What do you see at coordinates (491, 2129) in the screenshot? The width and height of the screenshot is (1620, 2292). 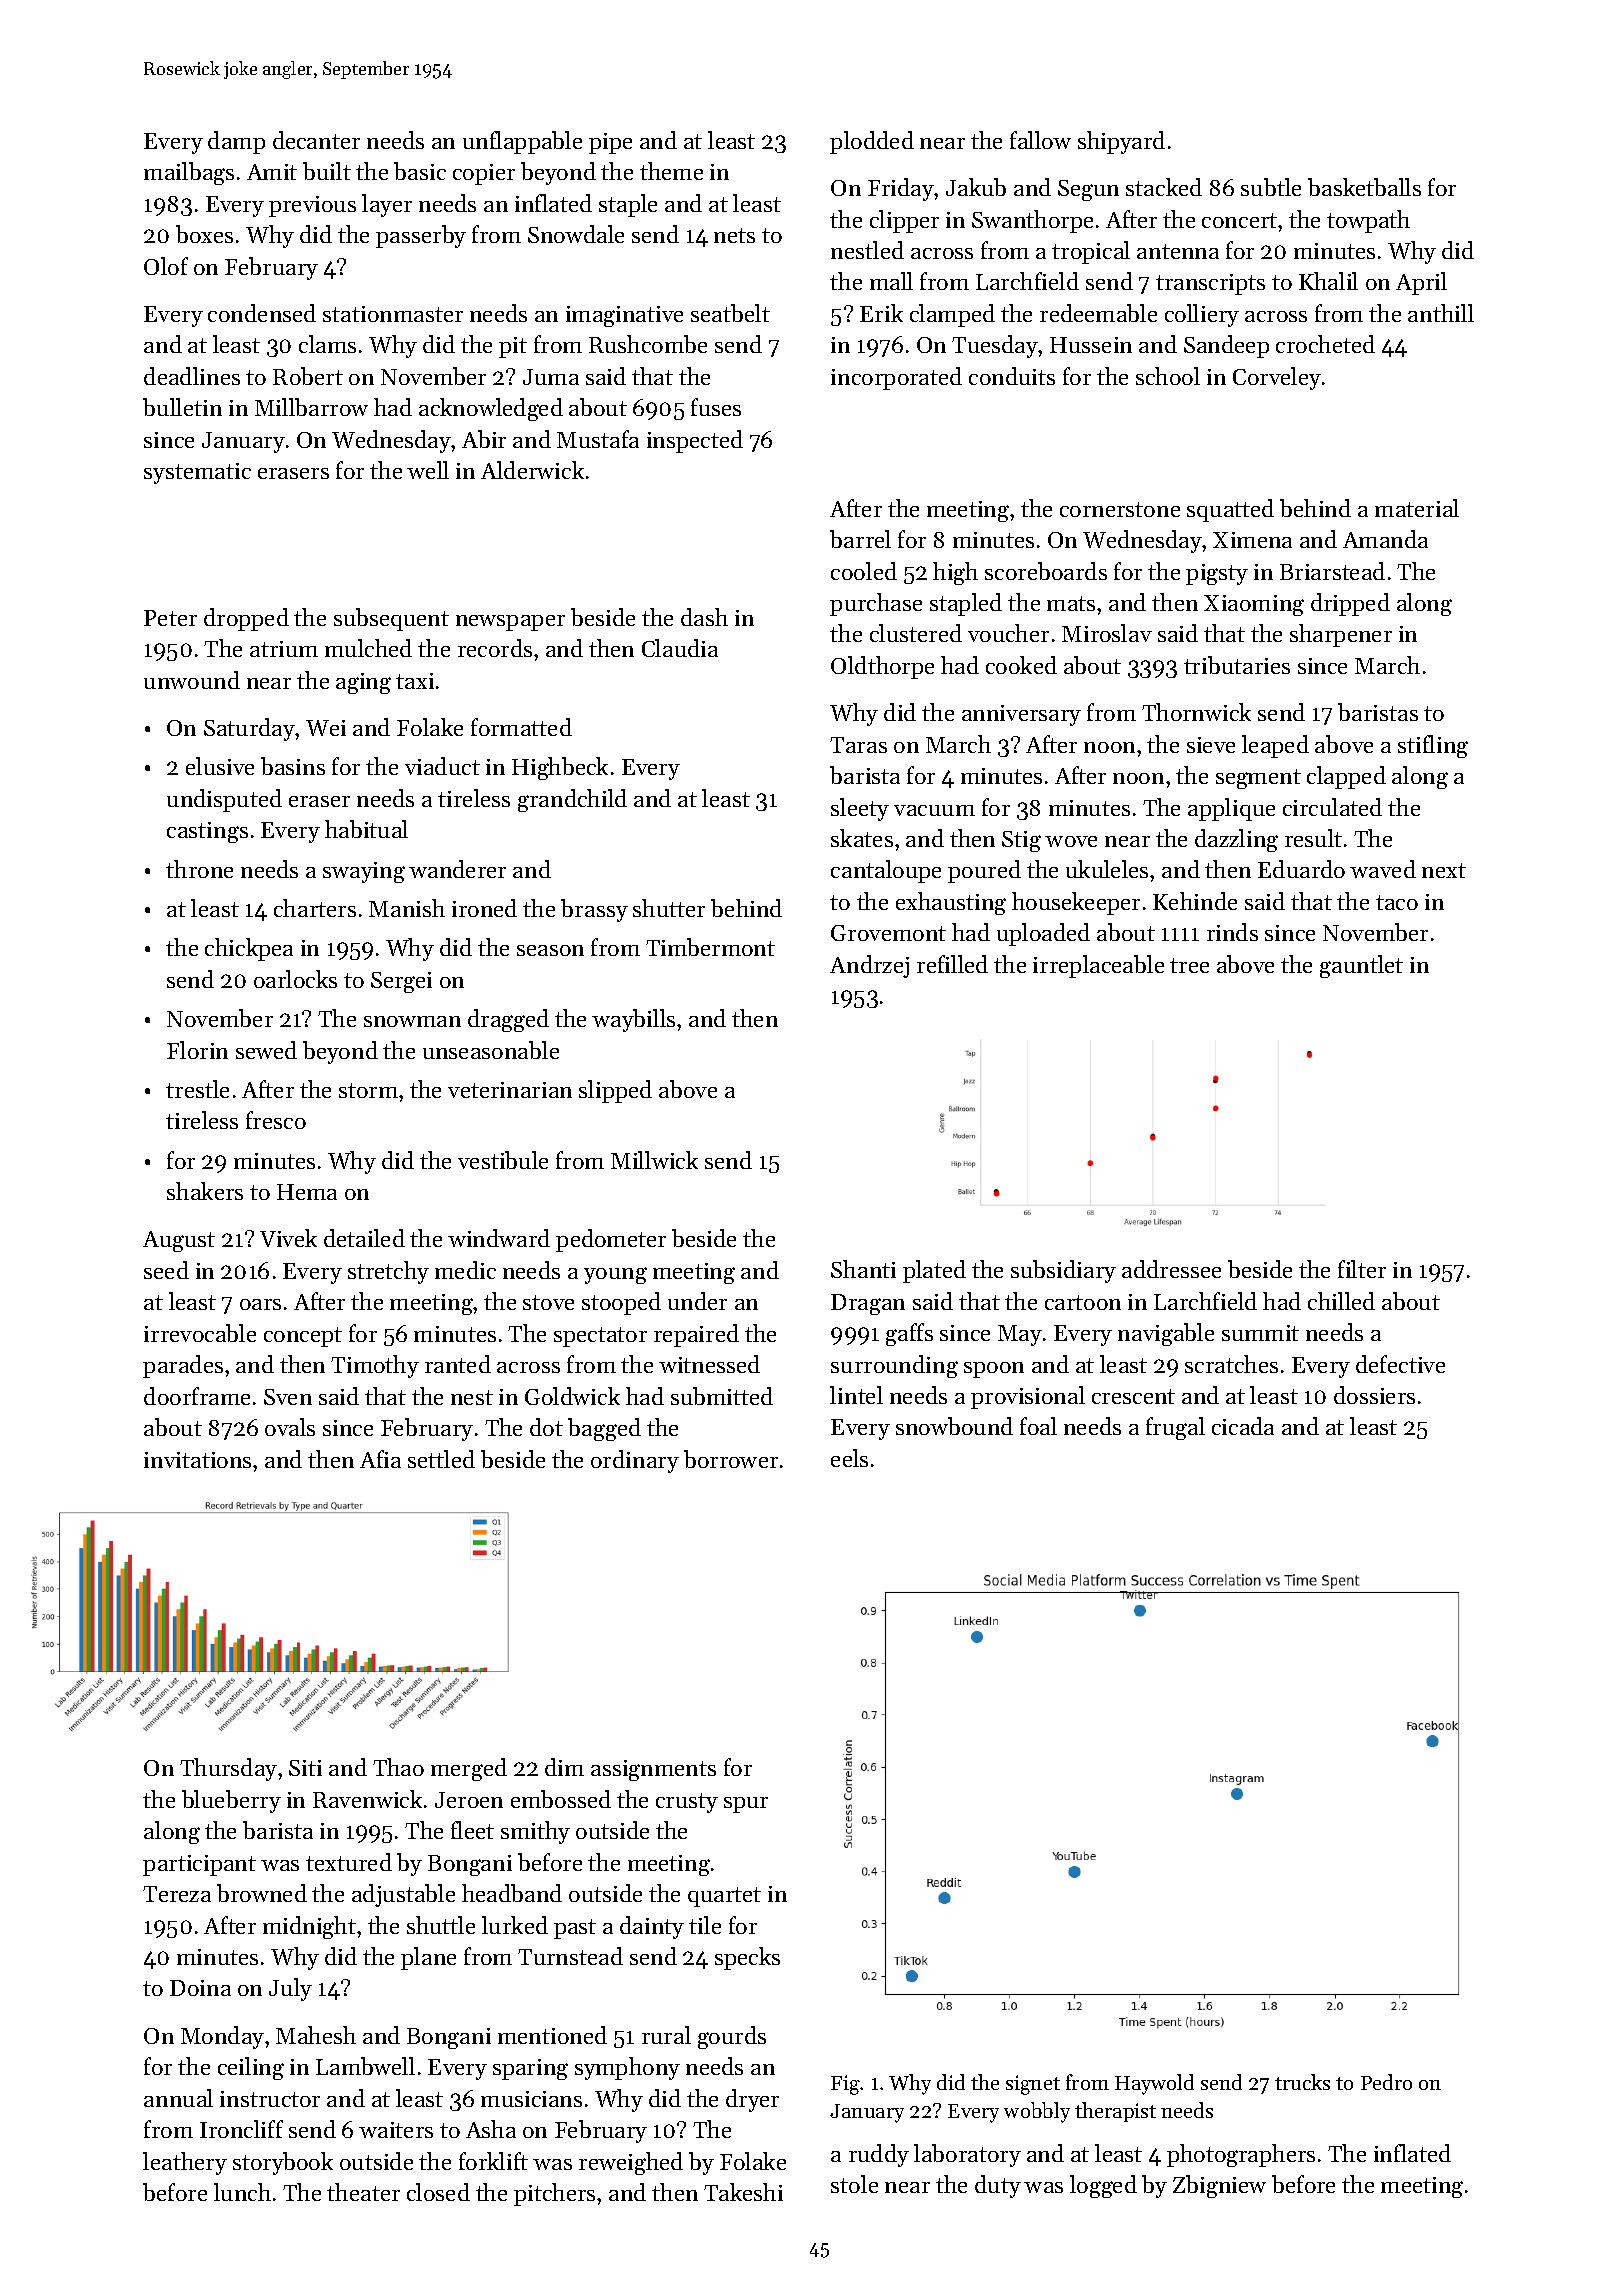 I see `Asha` at bounding box center [491, 2129].
